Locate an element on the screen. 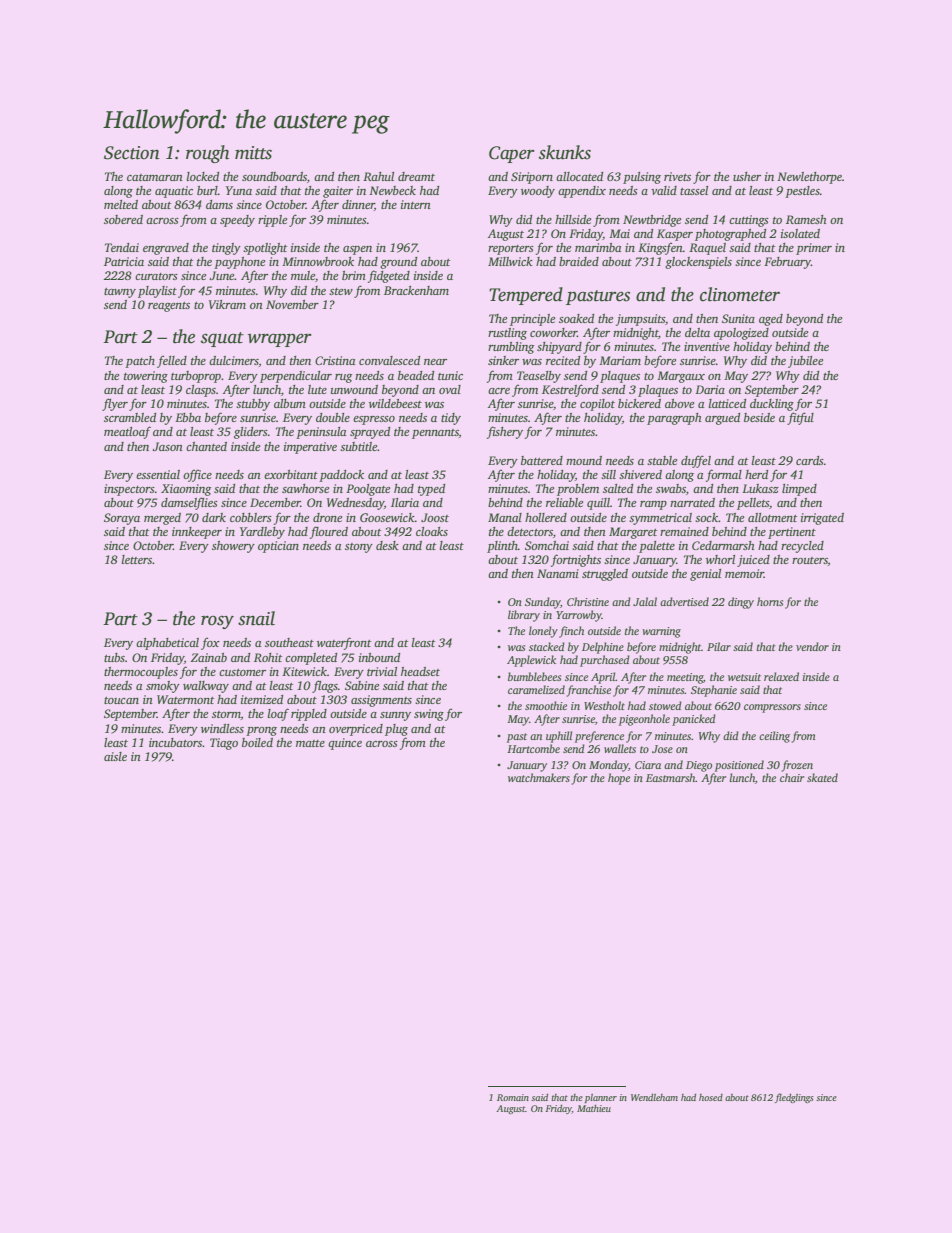  Eastmarsh is located at coordinates (671, 777).
